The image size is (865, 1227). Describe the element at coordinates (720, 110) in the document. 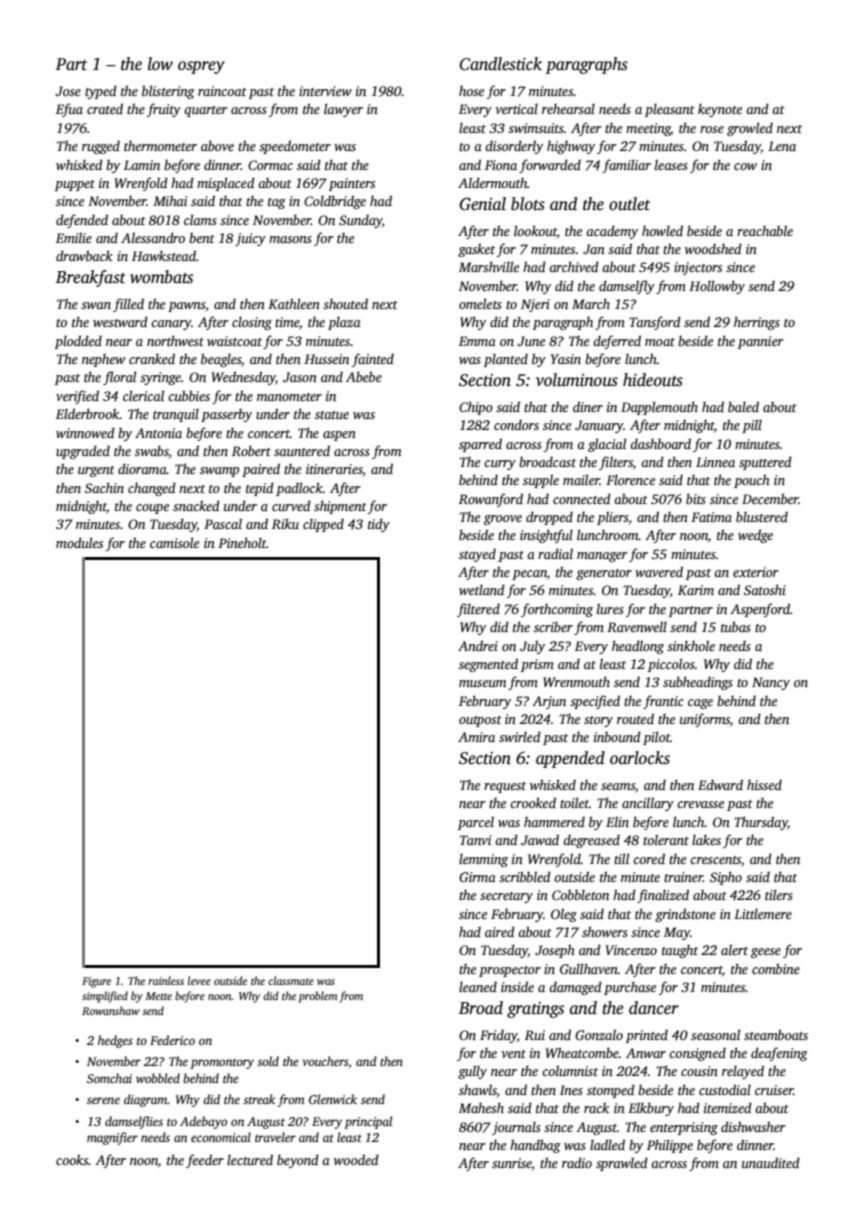

I see `keynote` at that location.
